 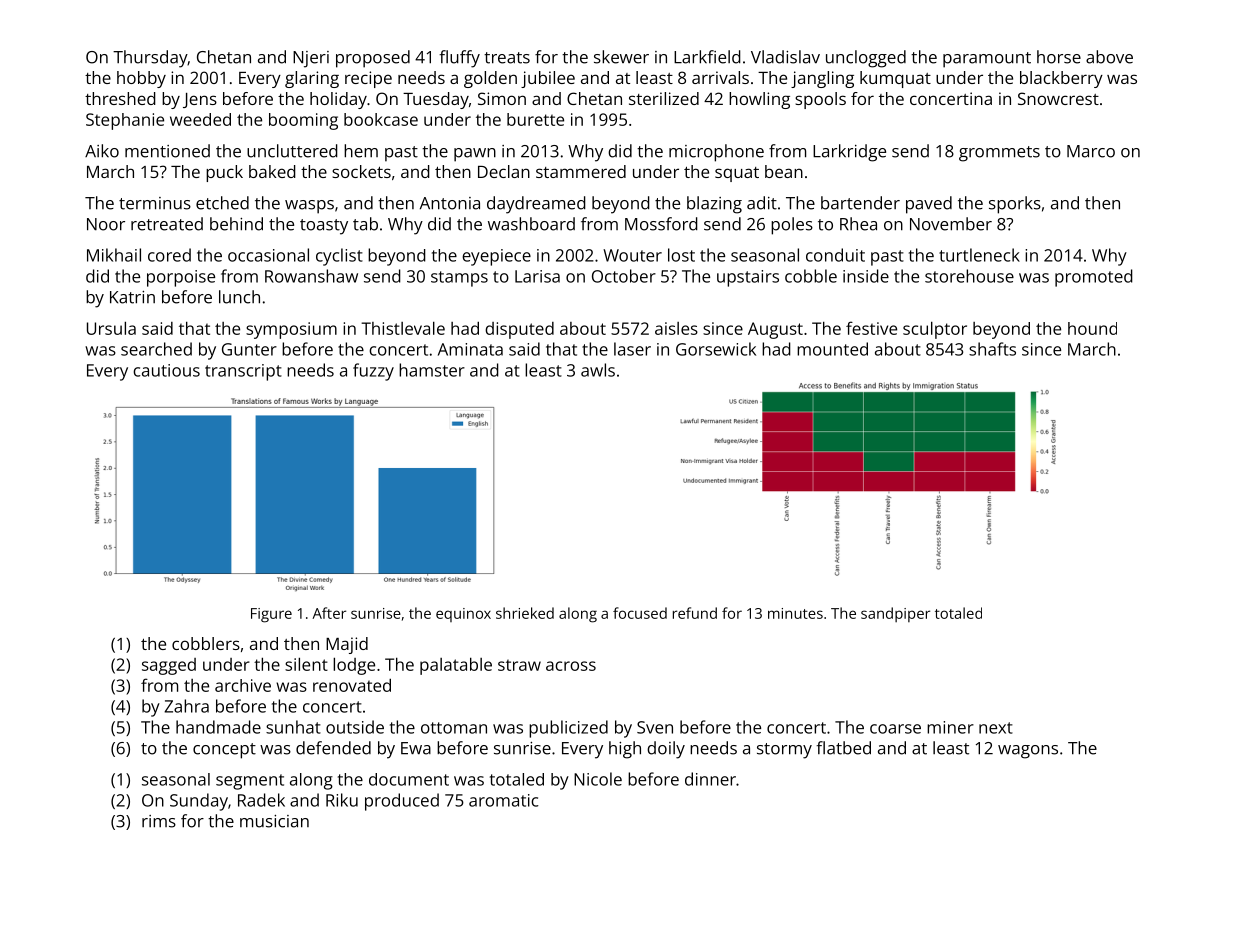 What do you see at coordinates (716, 349) in the document?
I see `Gorsewick` at bounding box center [716, 349].
